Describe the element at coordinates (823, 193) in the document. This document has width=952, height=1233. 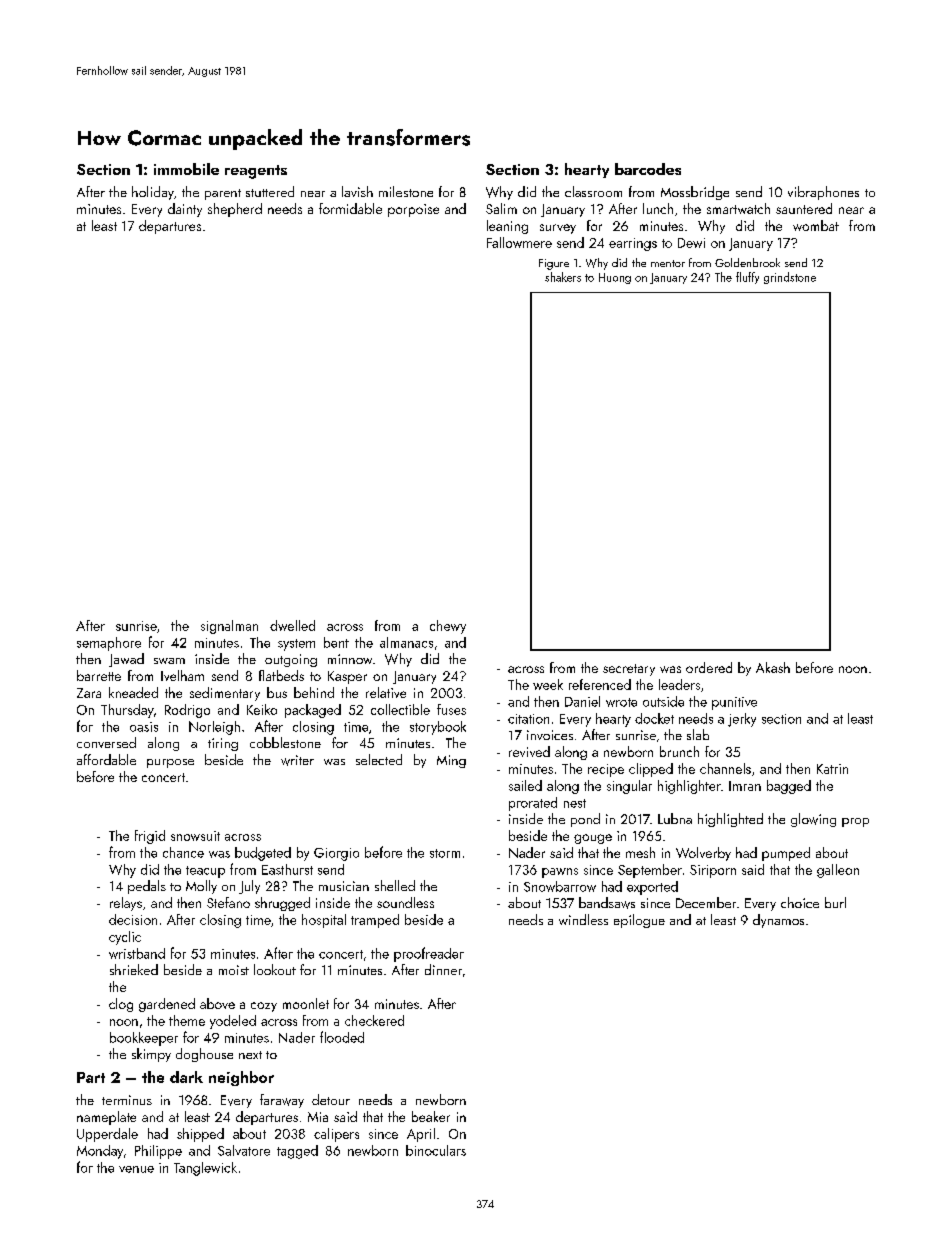
I see `vibraphones` at that location.
